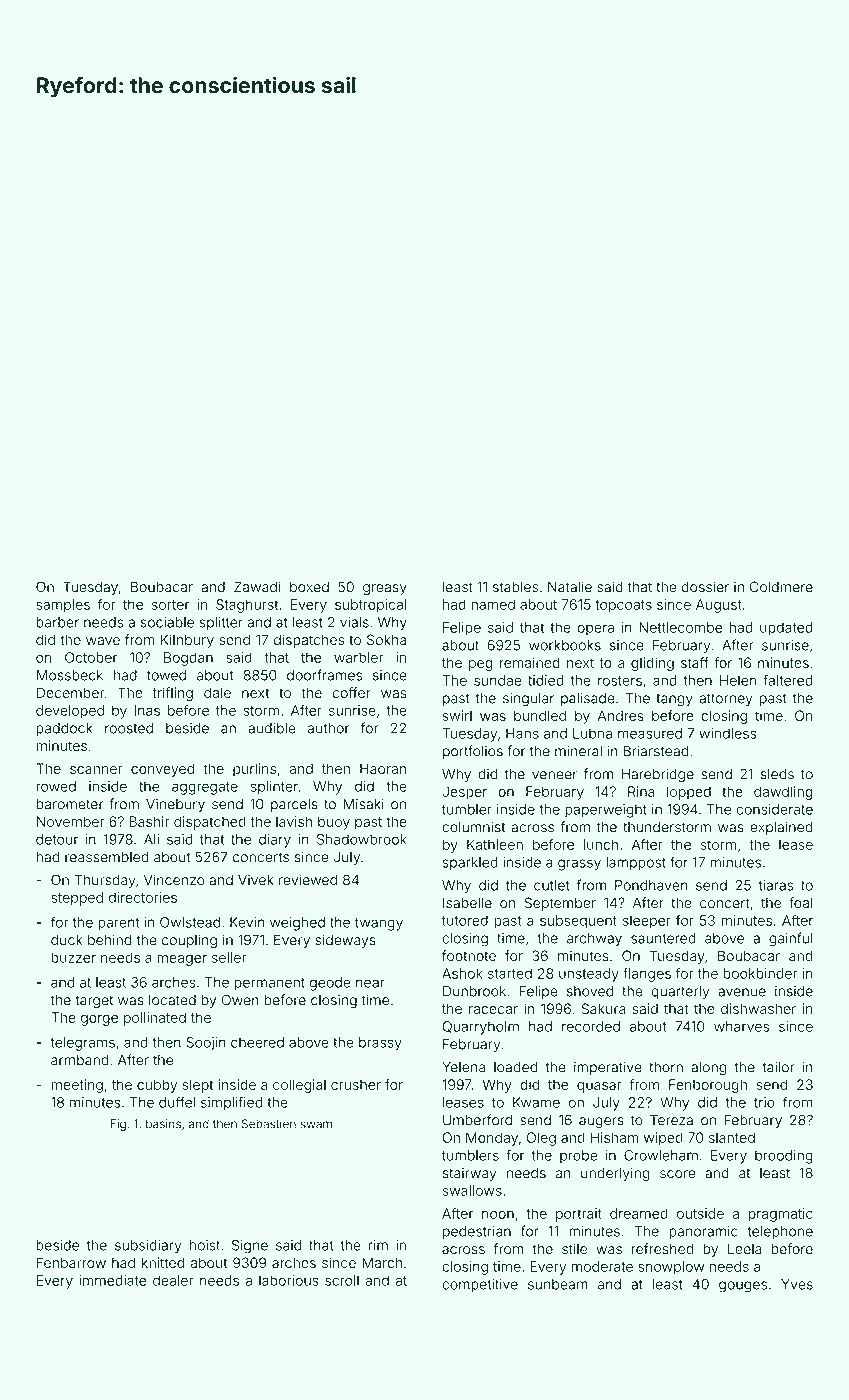 The image size is (849, 1400). I want to click on immediate, so click(112, 1280).
